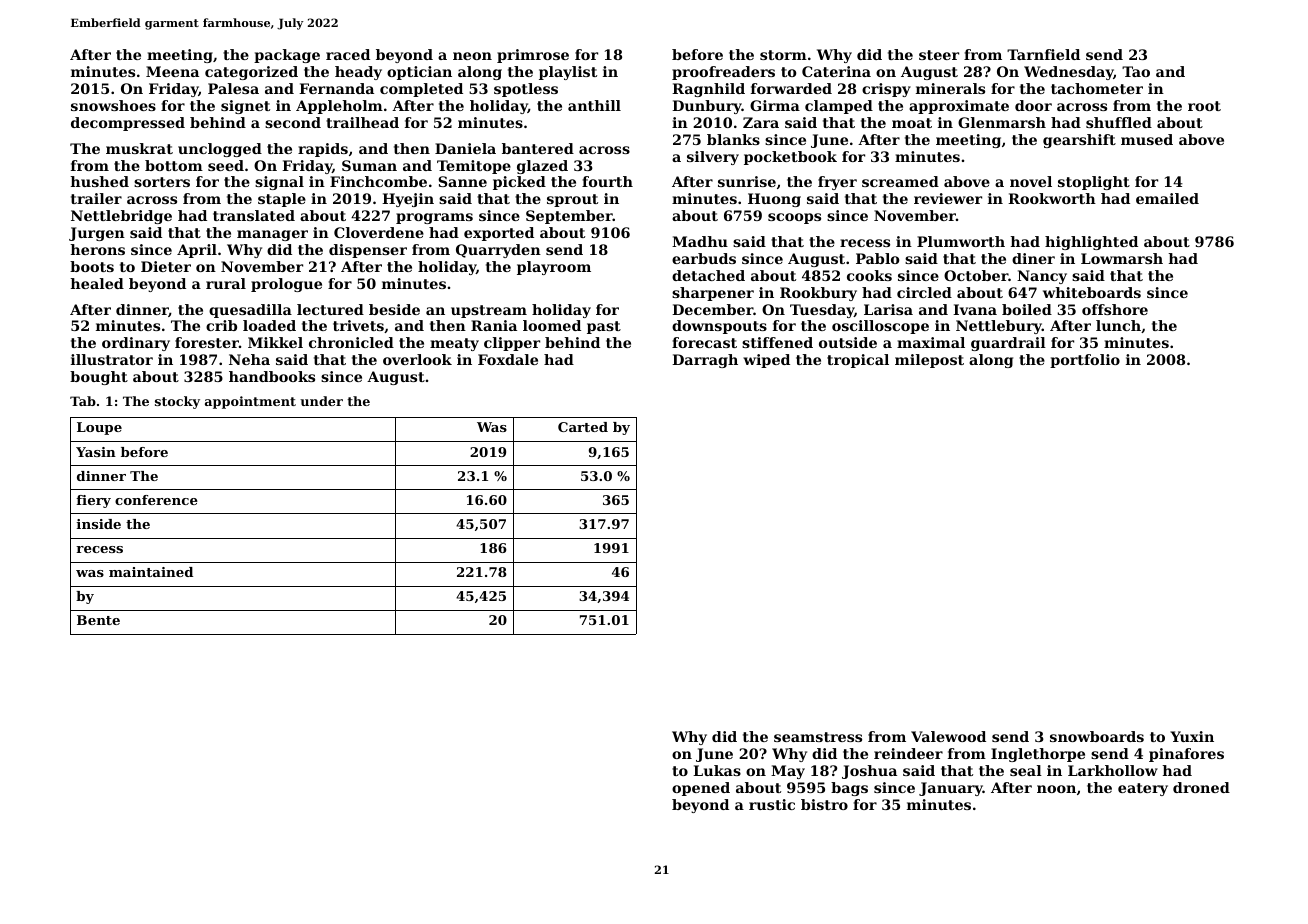 Image resolution: width=1308 pixels, height=924 pixels. What do you see at coordinates (172, 71) in the screenshot?
I see `Meena` at bounding box center [172, 71].
